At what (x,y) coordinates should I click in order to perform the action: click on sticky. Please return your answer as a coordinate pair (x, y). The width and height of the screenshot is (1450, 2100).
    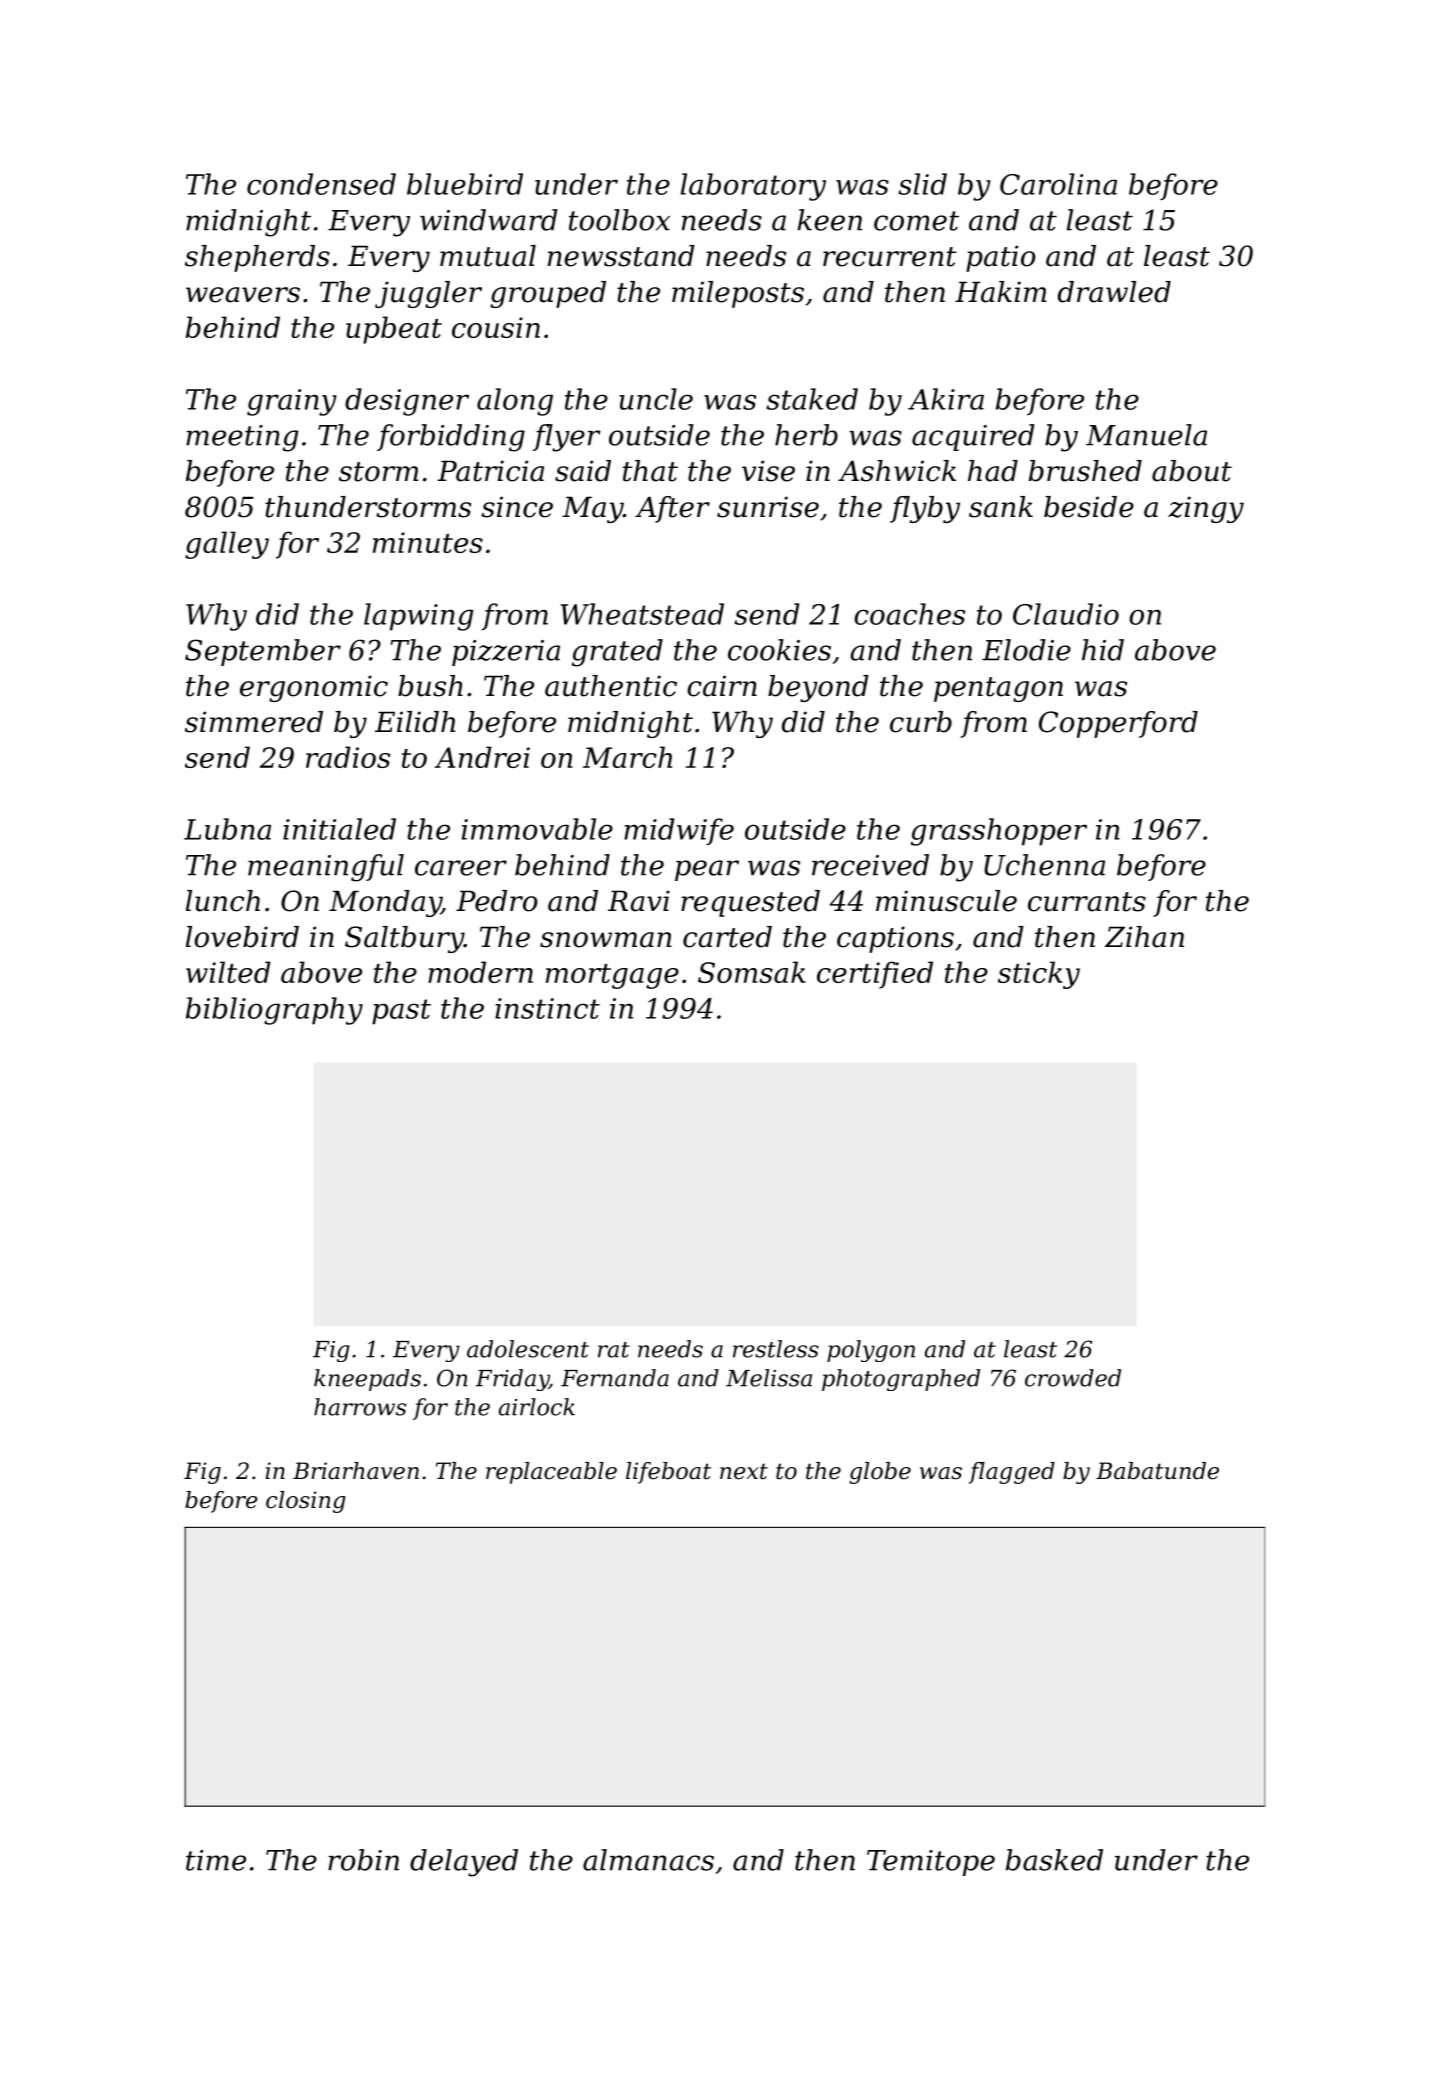
    Looking at the image, I should click on (1039, 975).
